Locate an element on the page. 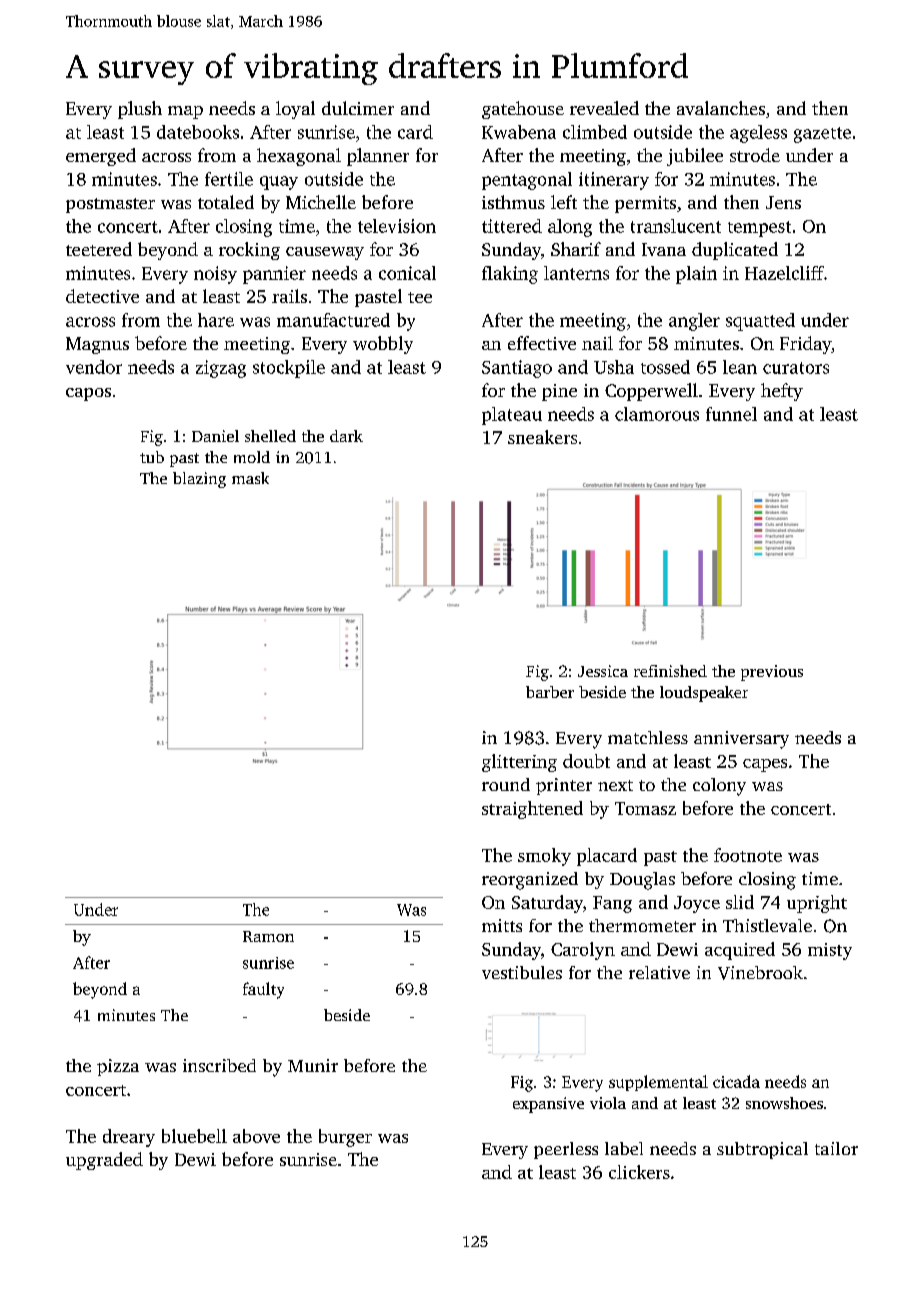 This image has height=1308, width=924. dulcimer is located at coordinates (358, 108).
